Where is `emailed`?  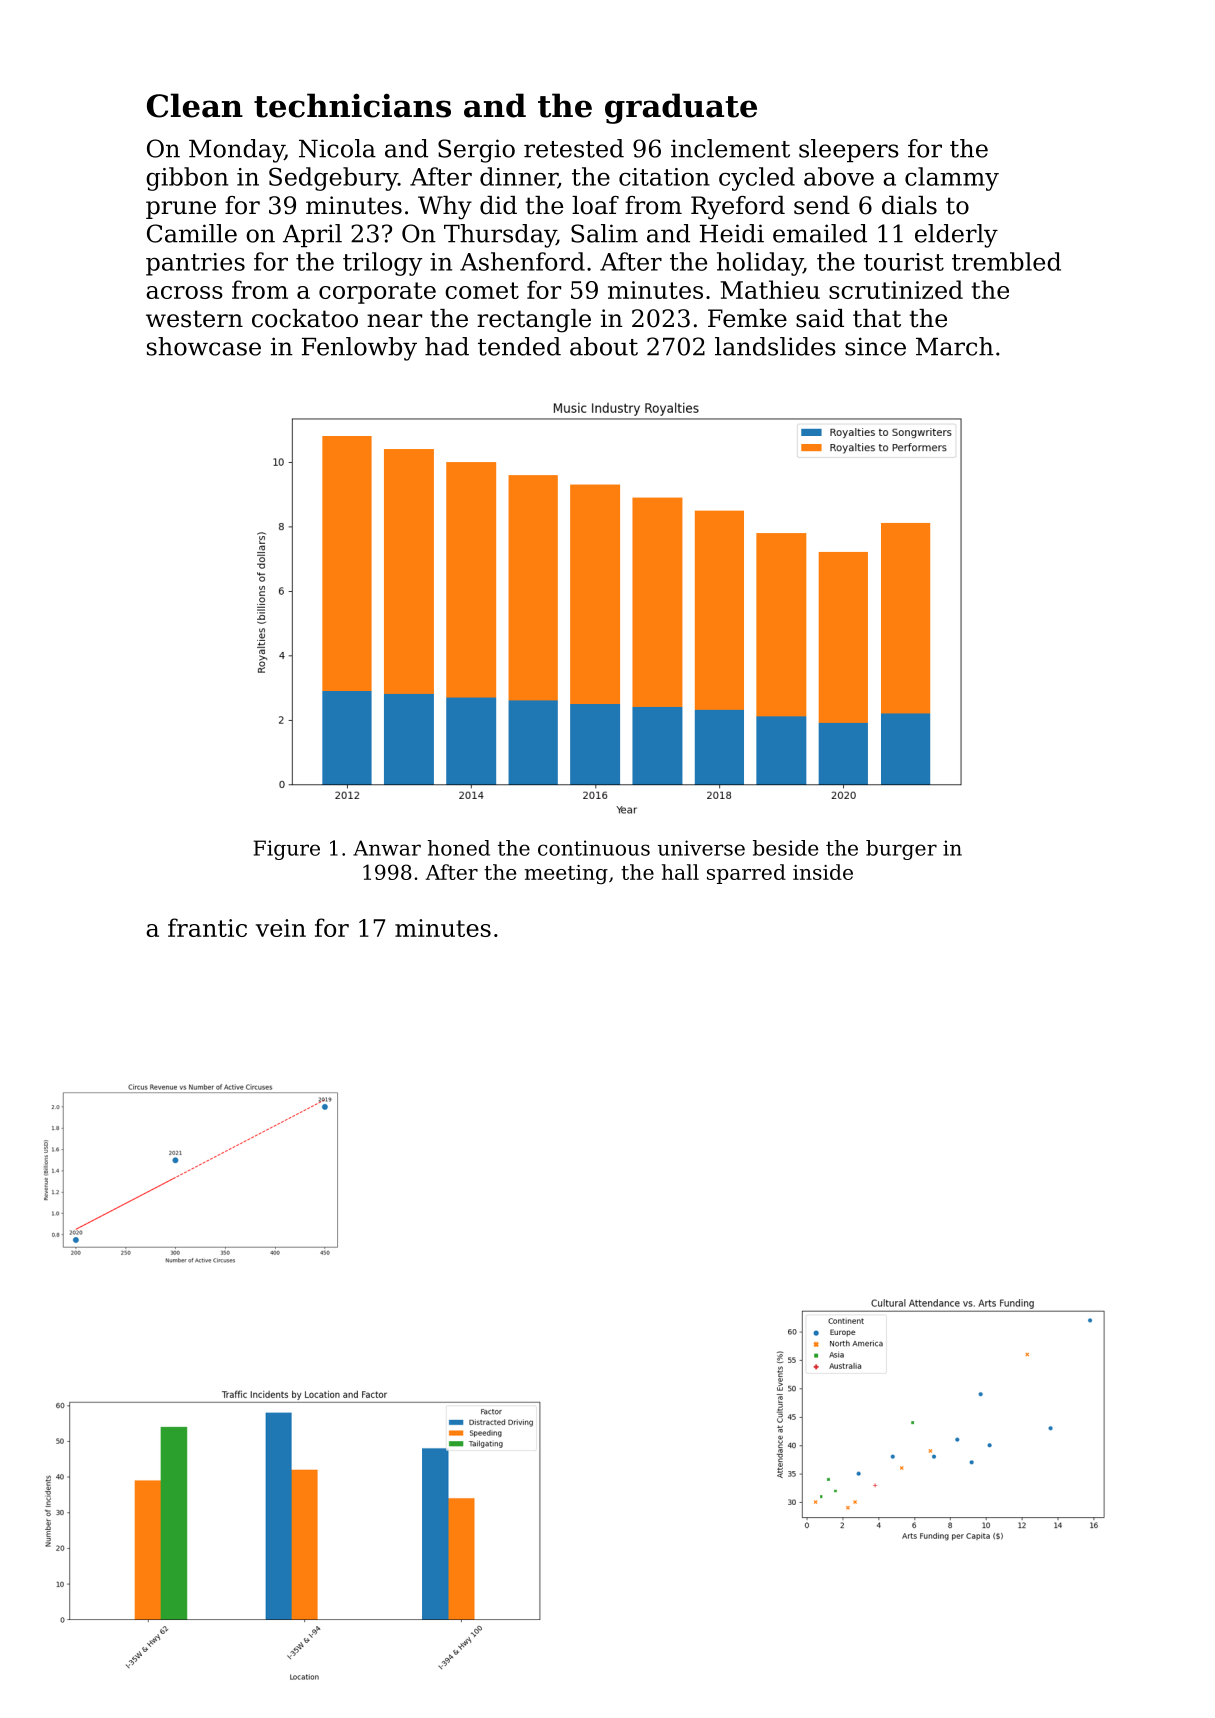 emailed is located at coordinates (820, 233).
